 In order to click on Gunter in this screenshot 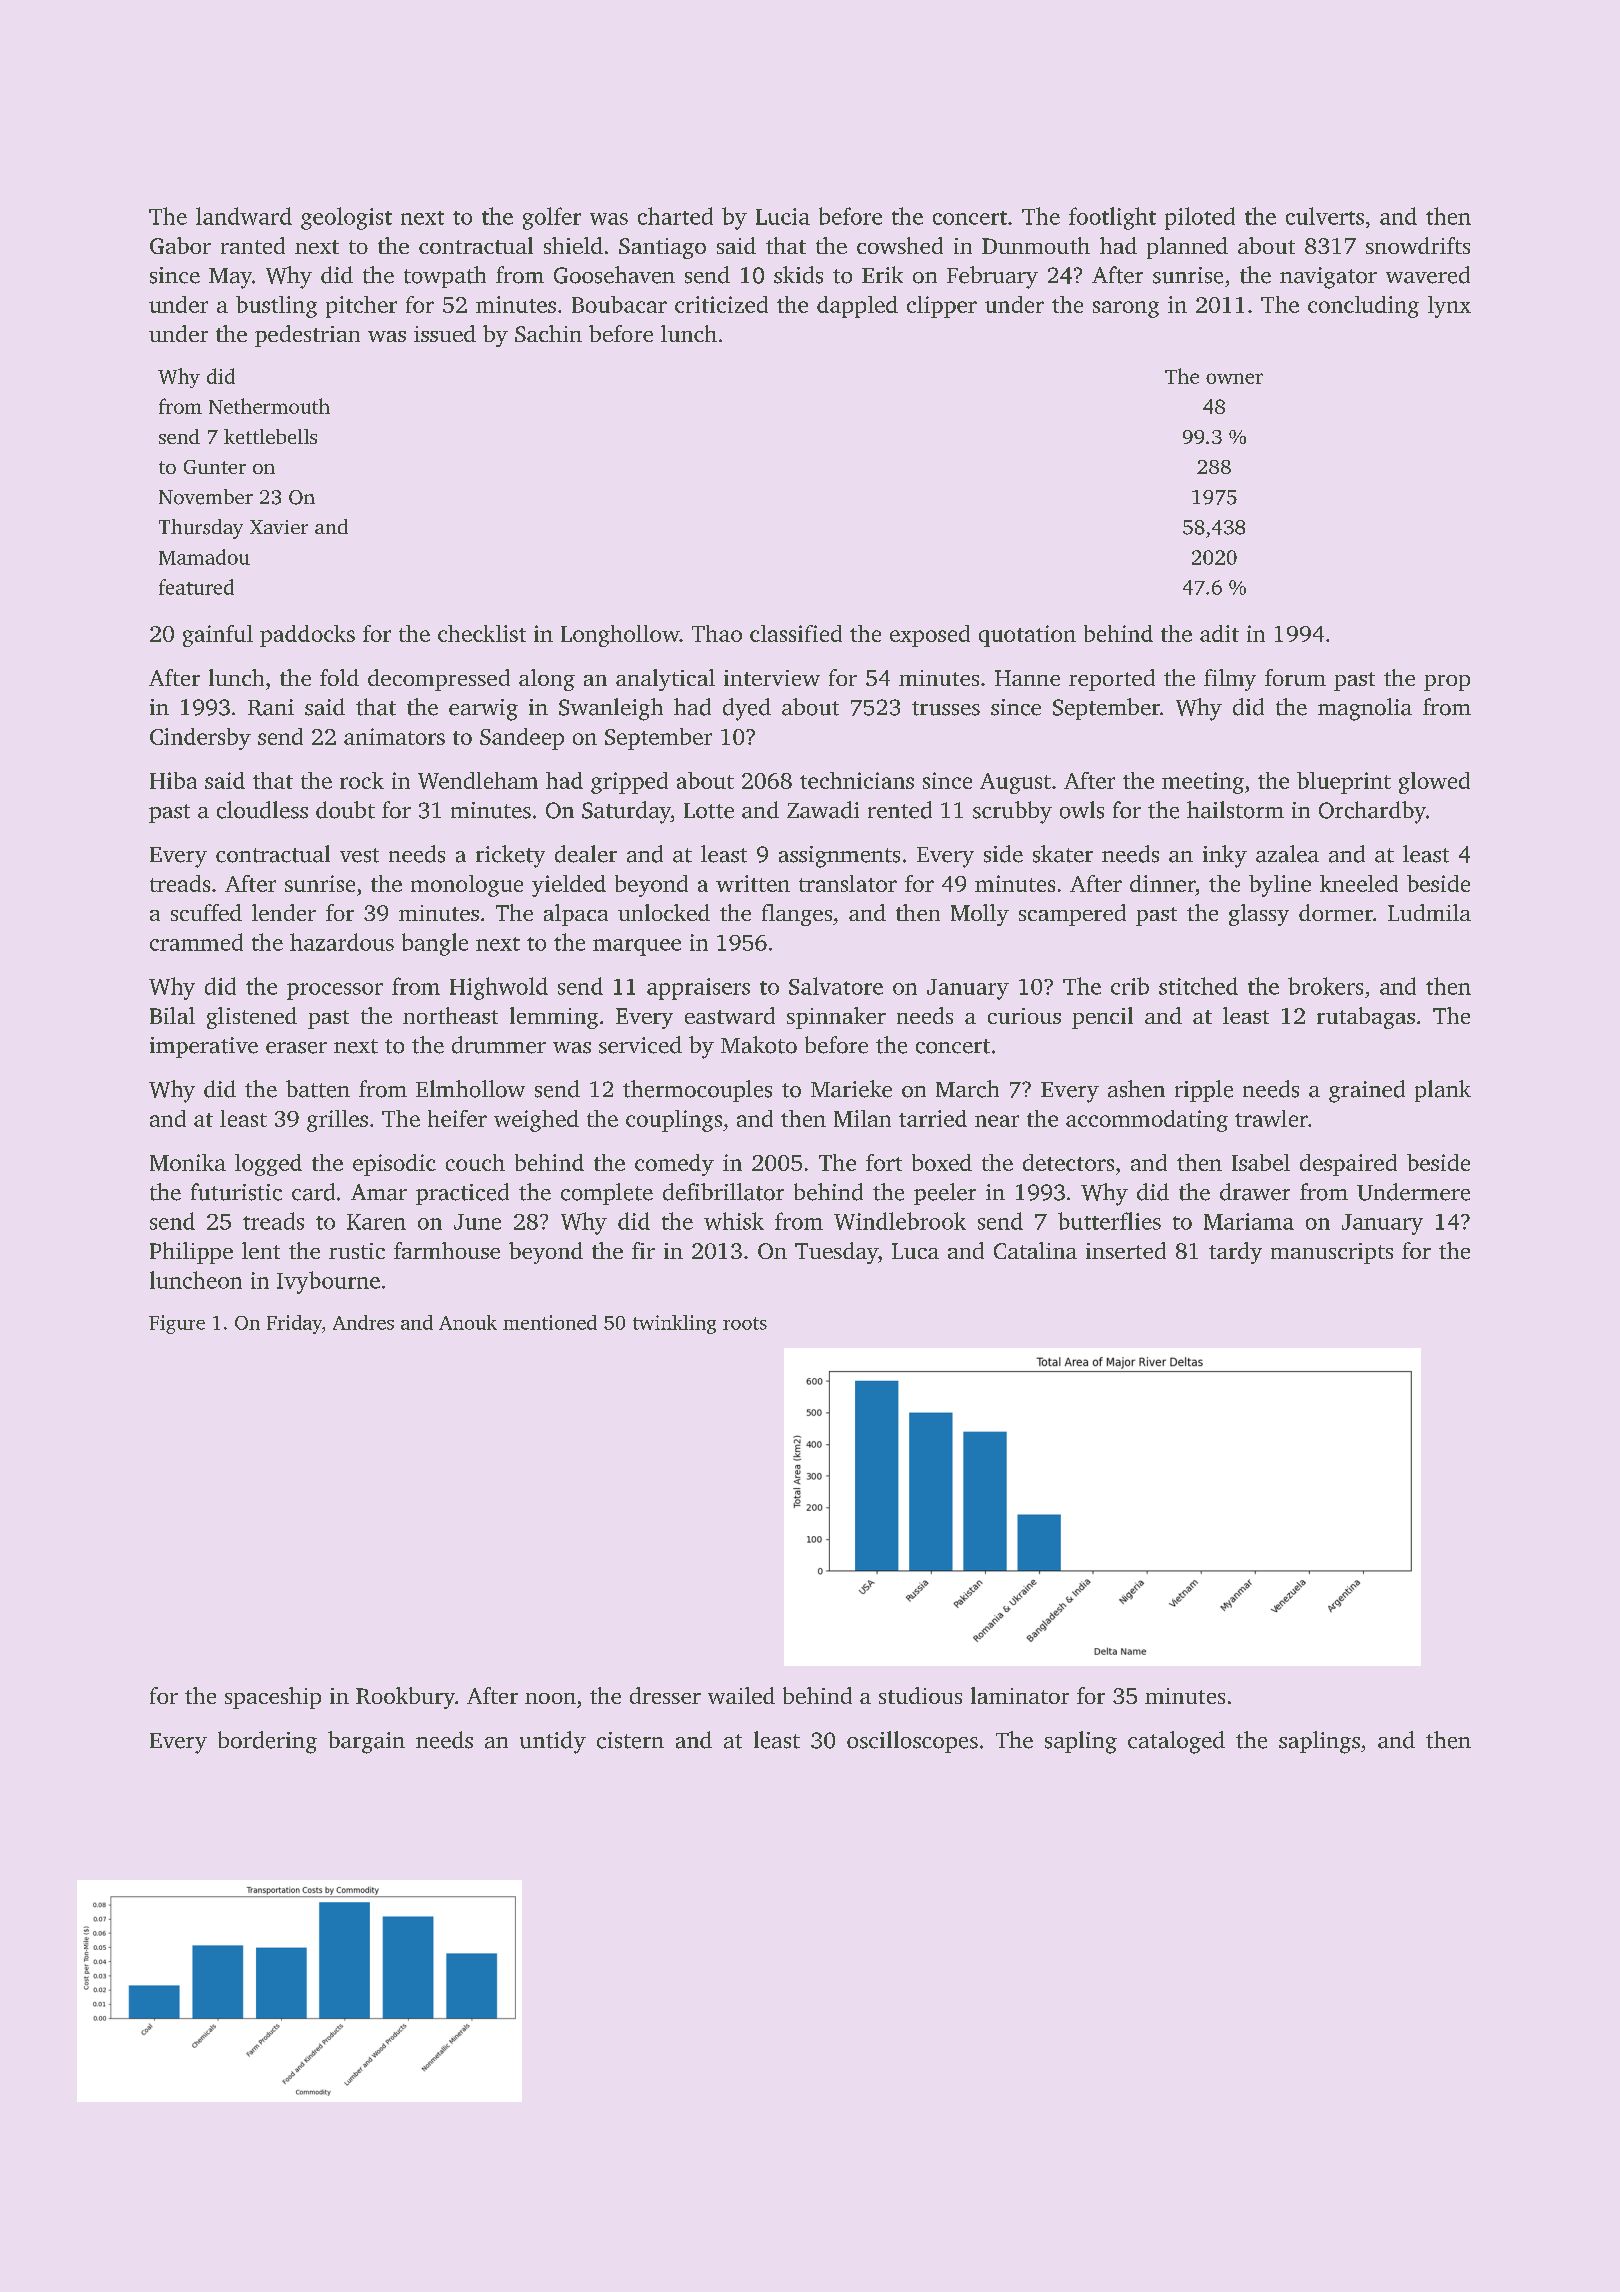, I will do `click(215, 467)`.
